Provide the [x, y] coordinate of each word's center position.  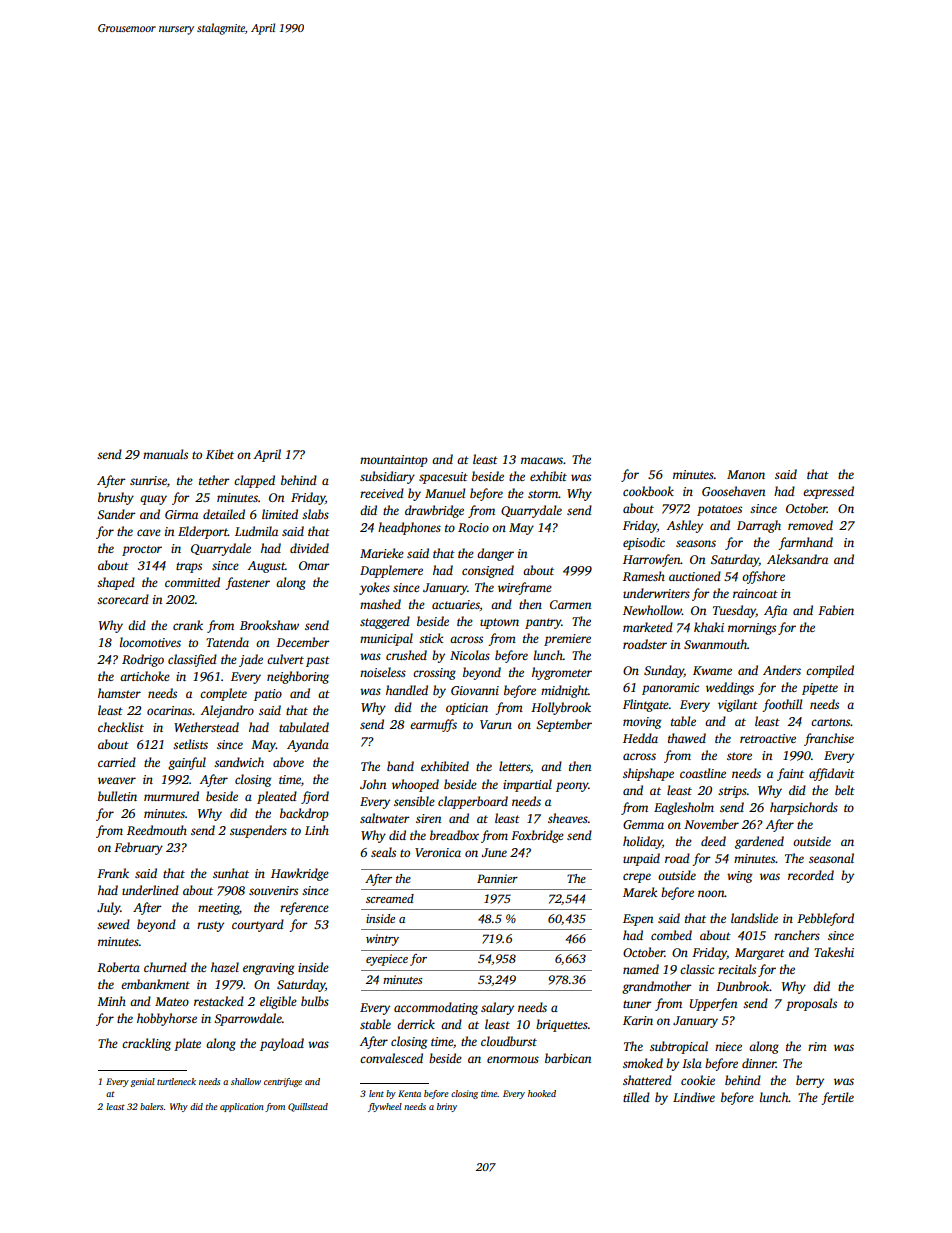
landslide [754, 918]
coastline [703, 773]
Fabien [836, 610]
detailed [224, 514]
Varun [496, 724]
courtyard [258, 925]
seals [383, 852]
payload [282, 1044]
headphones [409, 528]
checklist [121, 727]
